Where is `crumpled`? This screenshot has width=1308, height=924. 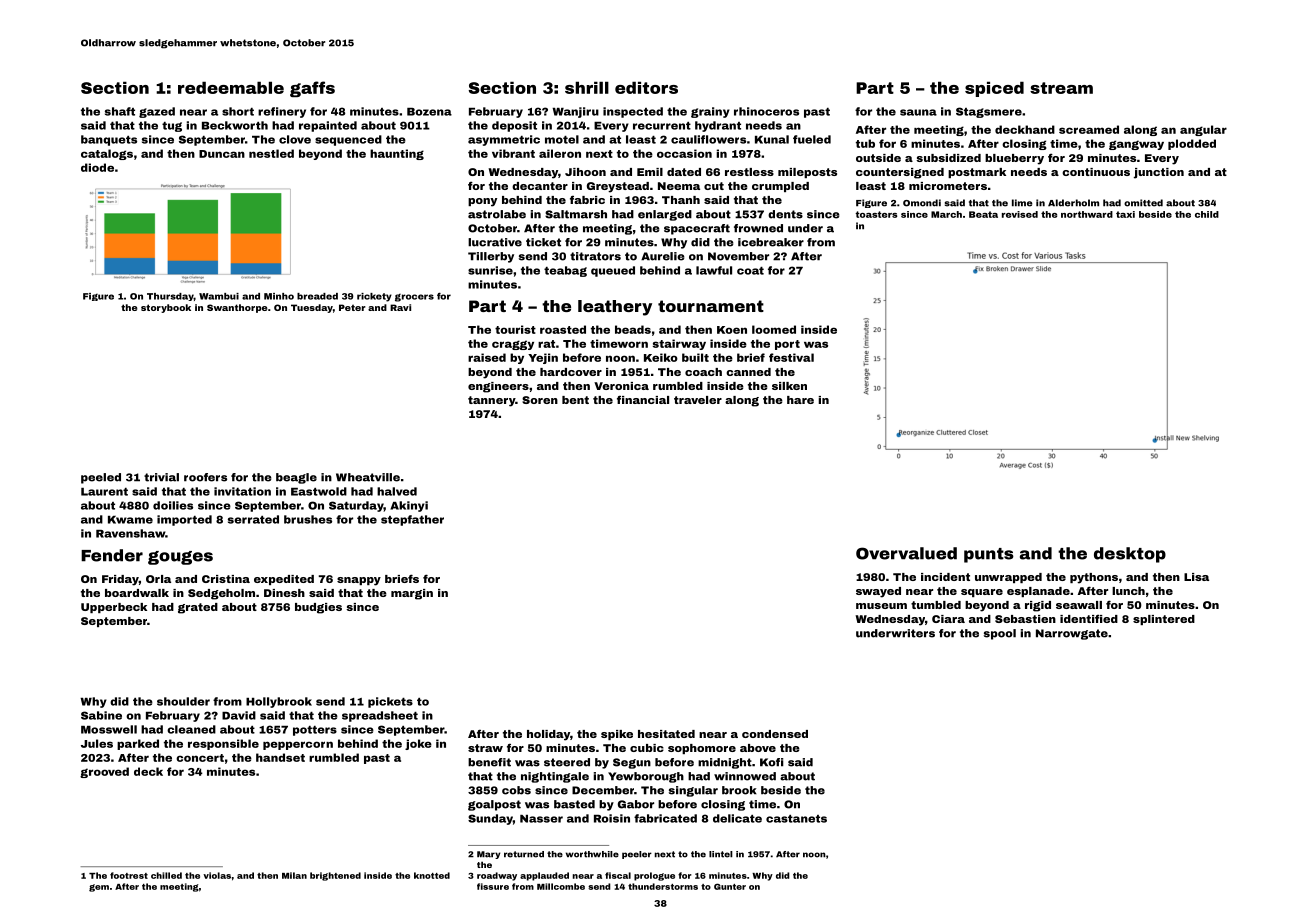 crumpled is located at coordinates (780, 187).
